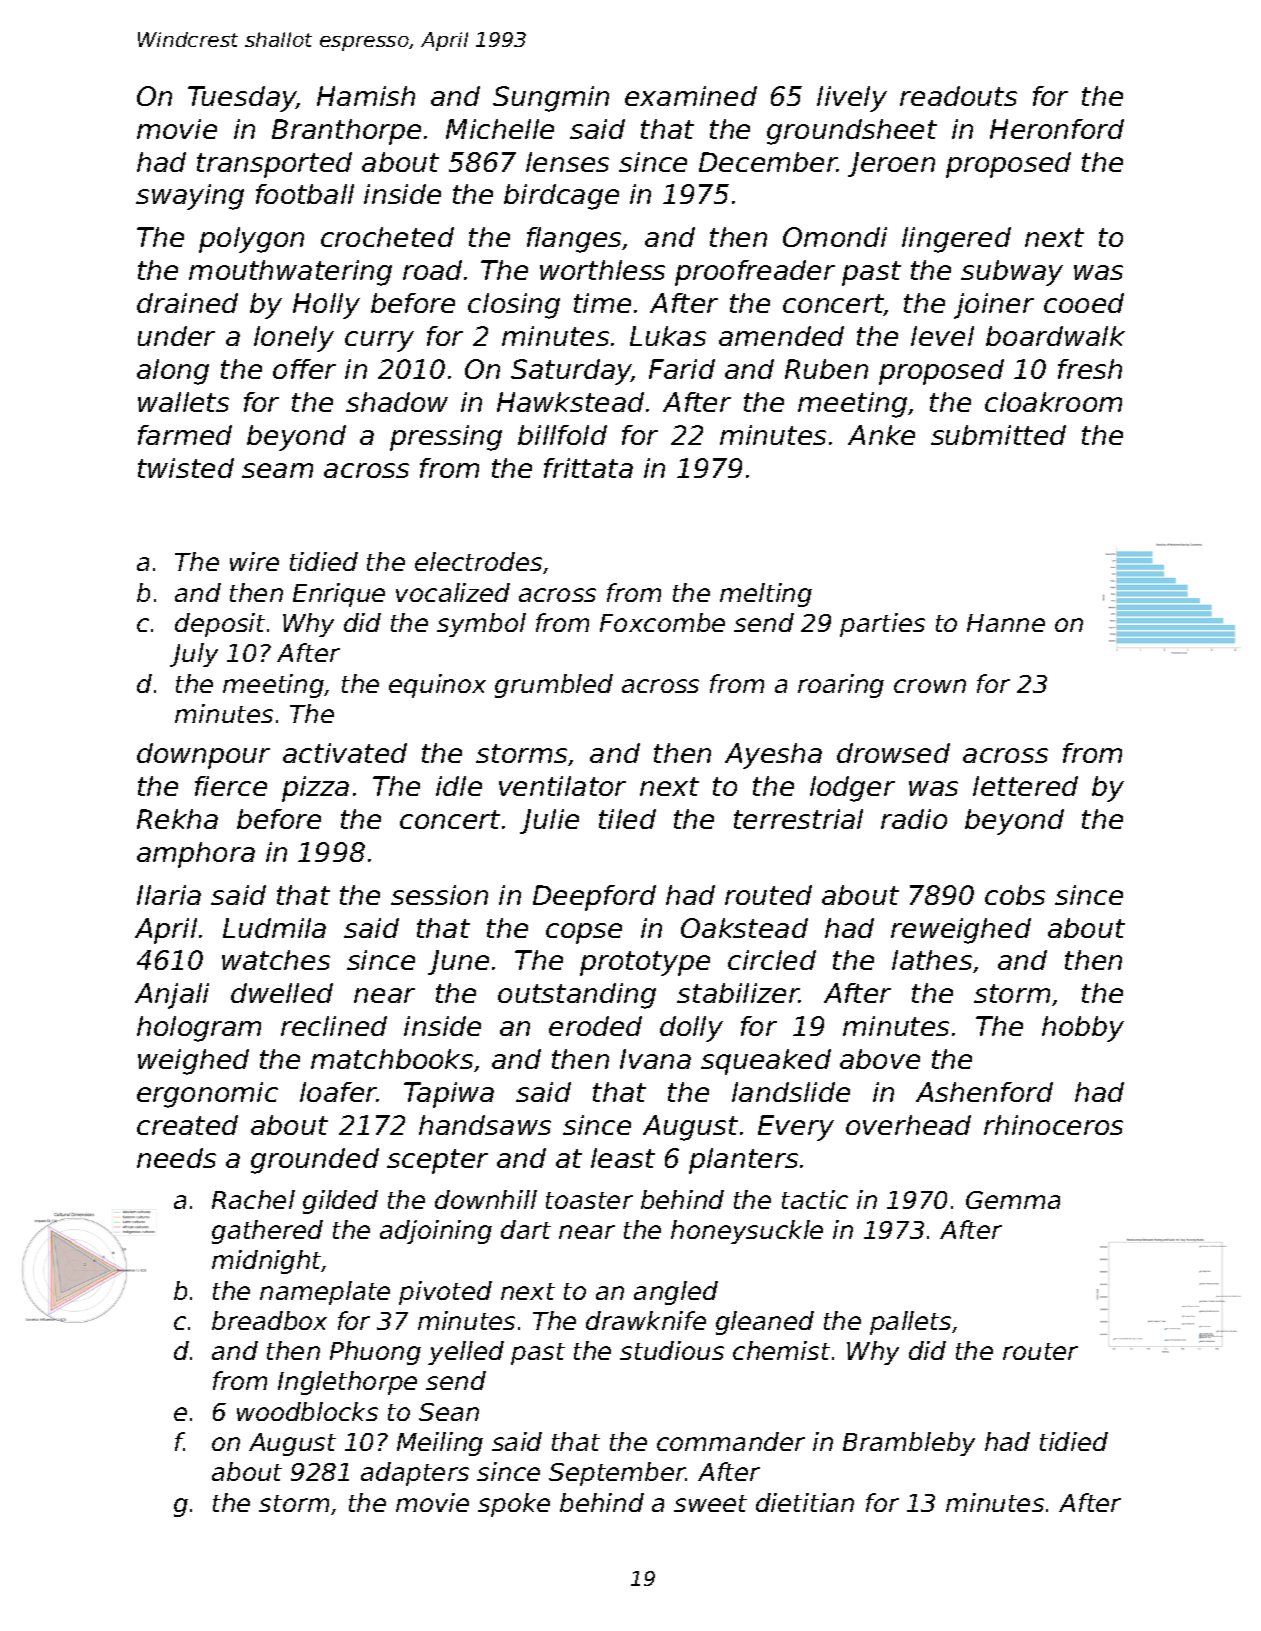 The height and width of the page is (1631, 1261). I want to click on routed, so click(768, 895).
